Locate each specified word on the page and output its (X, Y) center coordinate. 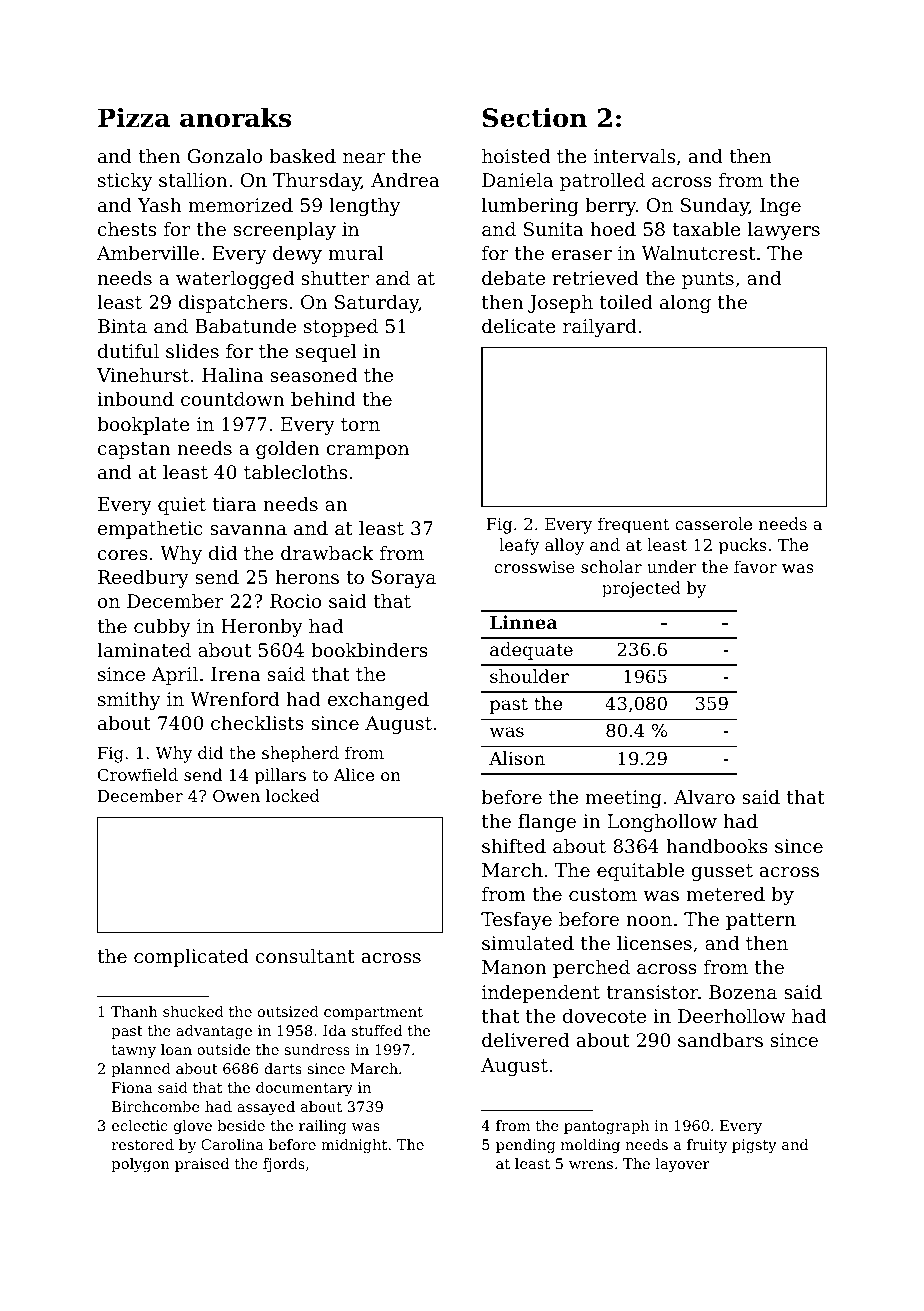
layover (682, 1165)
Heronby (262, 628)
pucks (743, 546)
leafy (519, 546)
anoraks (235, 118)
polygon (141, 1165)
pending (525, 1146)
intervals (634, 156)
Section (535, 118)
